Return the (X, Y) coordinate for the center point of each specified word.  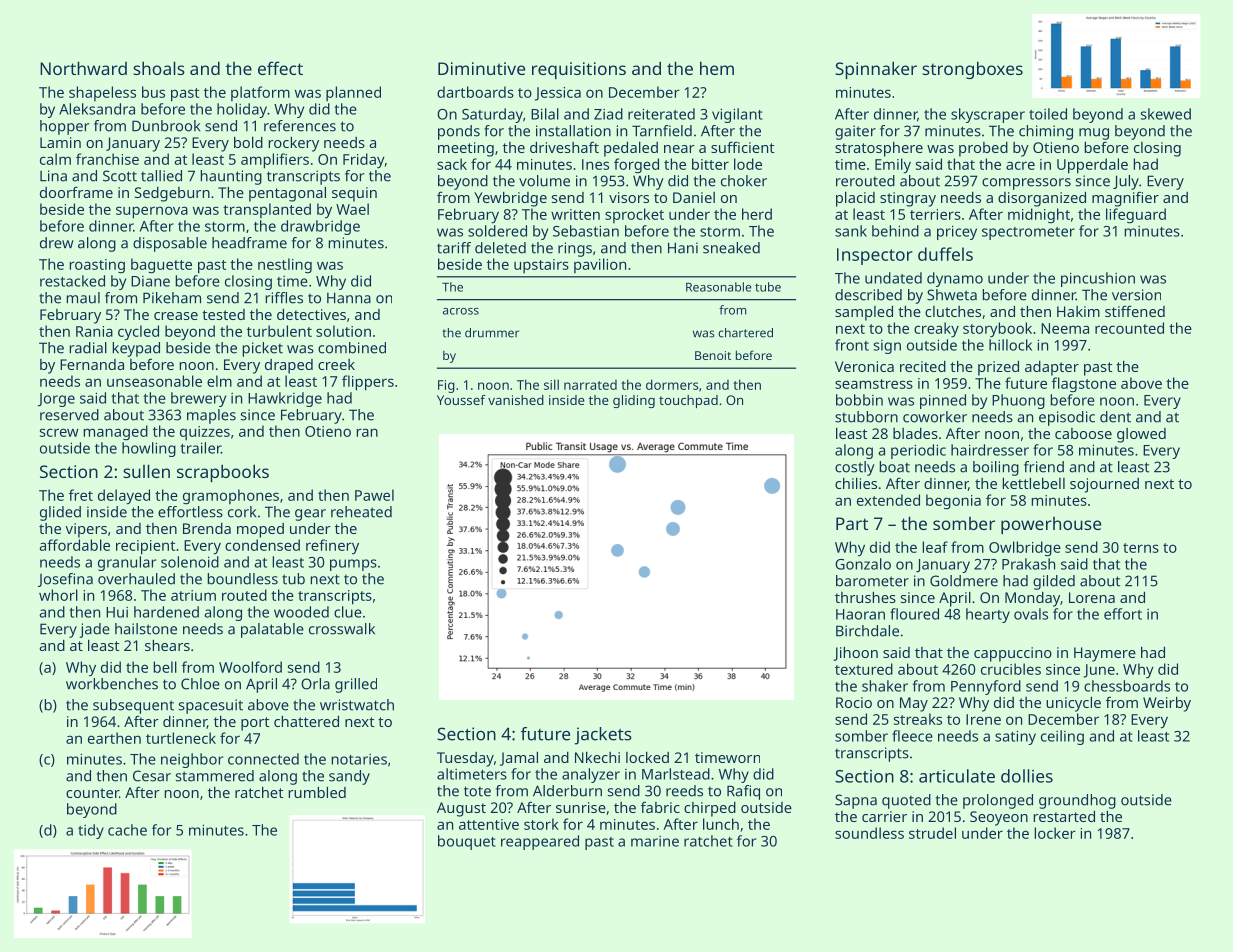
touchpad (688, 401)
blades (915, 433)
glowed (1141, 435)
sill (551, 384)
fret (81, 495)
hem (717, 68)
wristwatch (357, 705)
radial (88, 348)
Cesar (152, 776)
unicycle (1073, 704)
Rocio (854, 702)
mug (1094, 134)
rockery (294, 144)
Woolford (250, 667)
